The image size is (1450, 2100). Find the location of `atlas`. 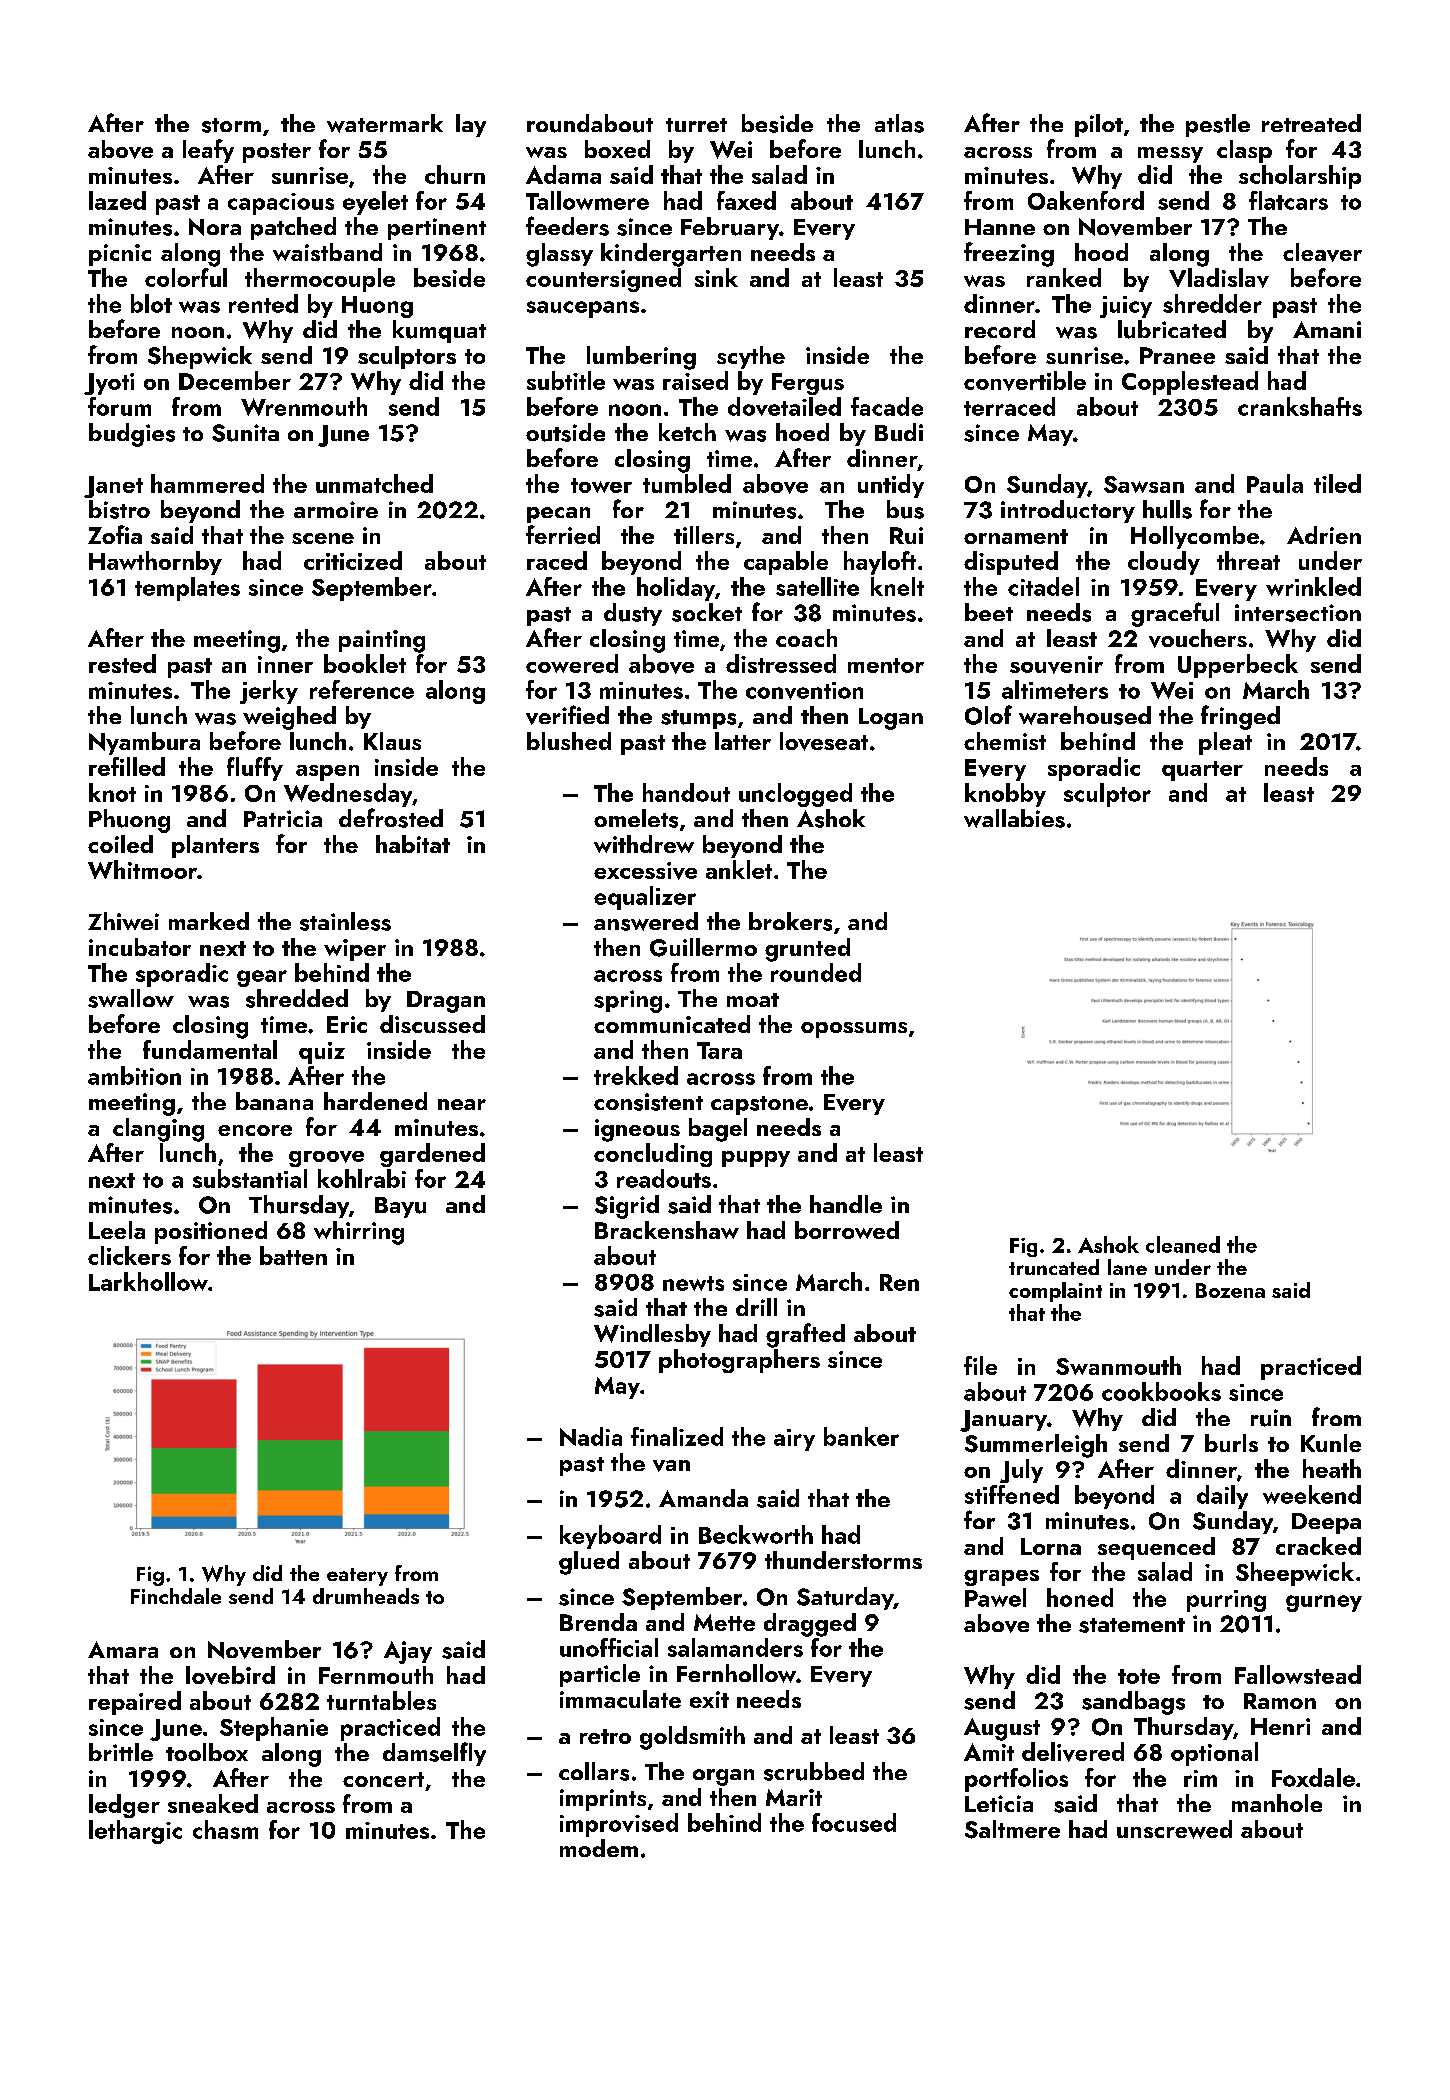

atlas is located at coordinates (899, 123).
